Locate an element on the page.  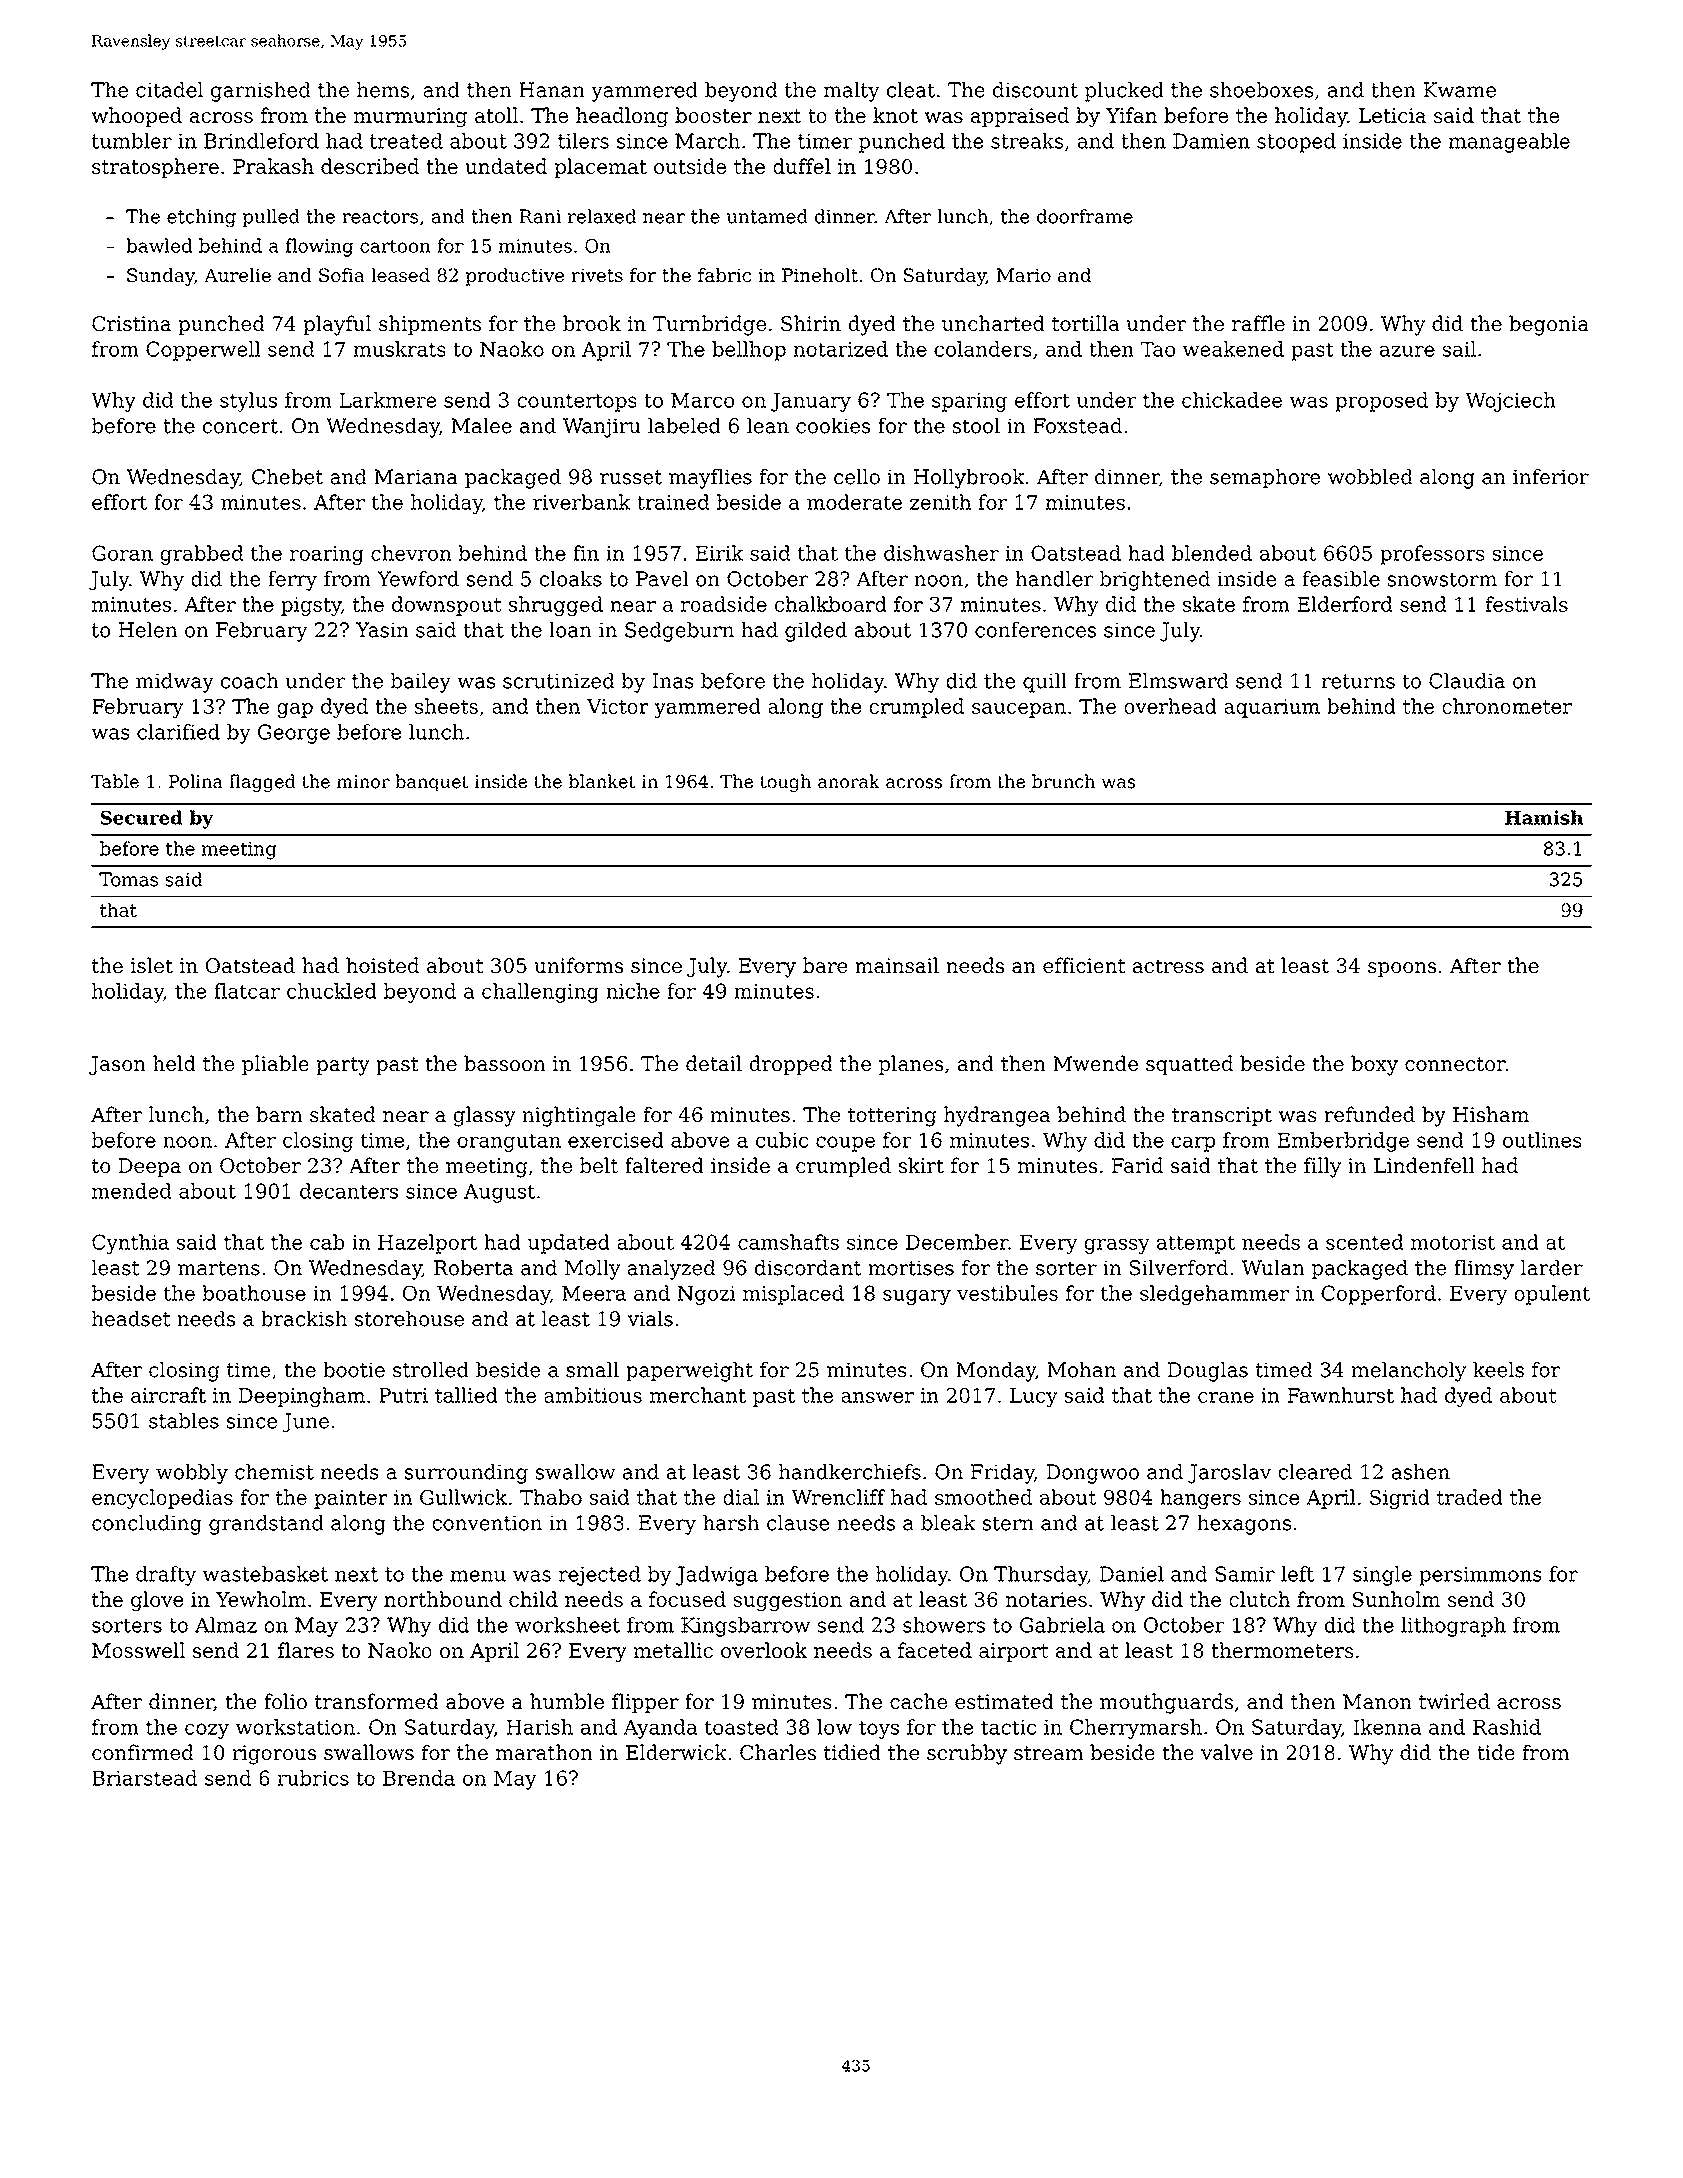
Kingsbarrow is located at coordinates (745, 1627).
